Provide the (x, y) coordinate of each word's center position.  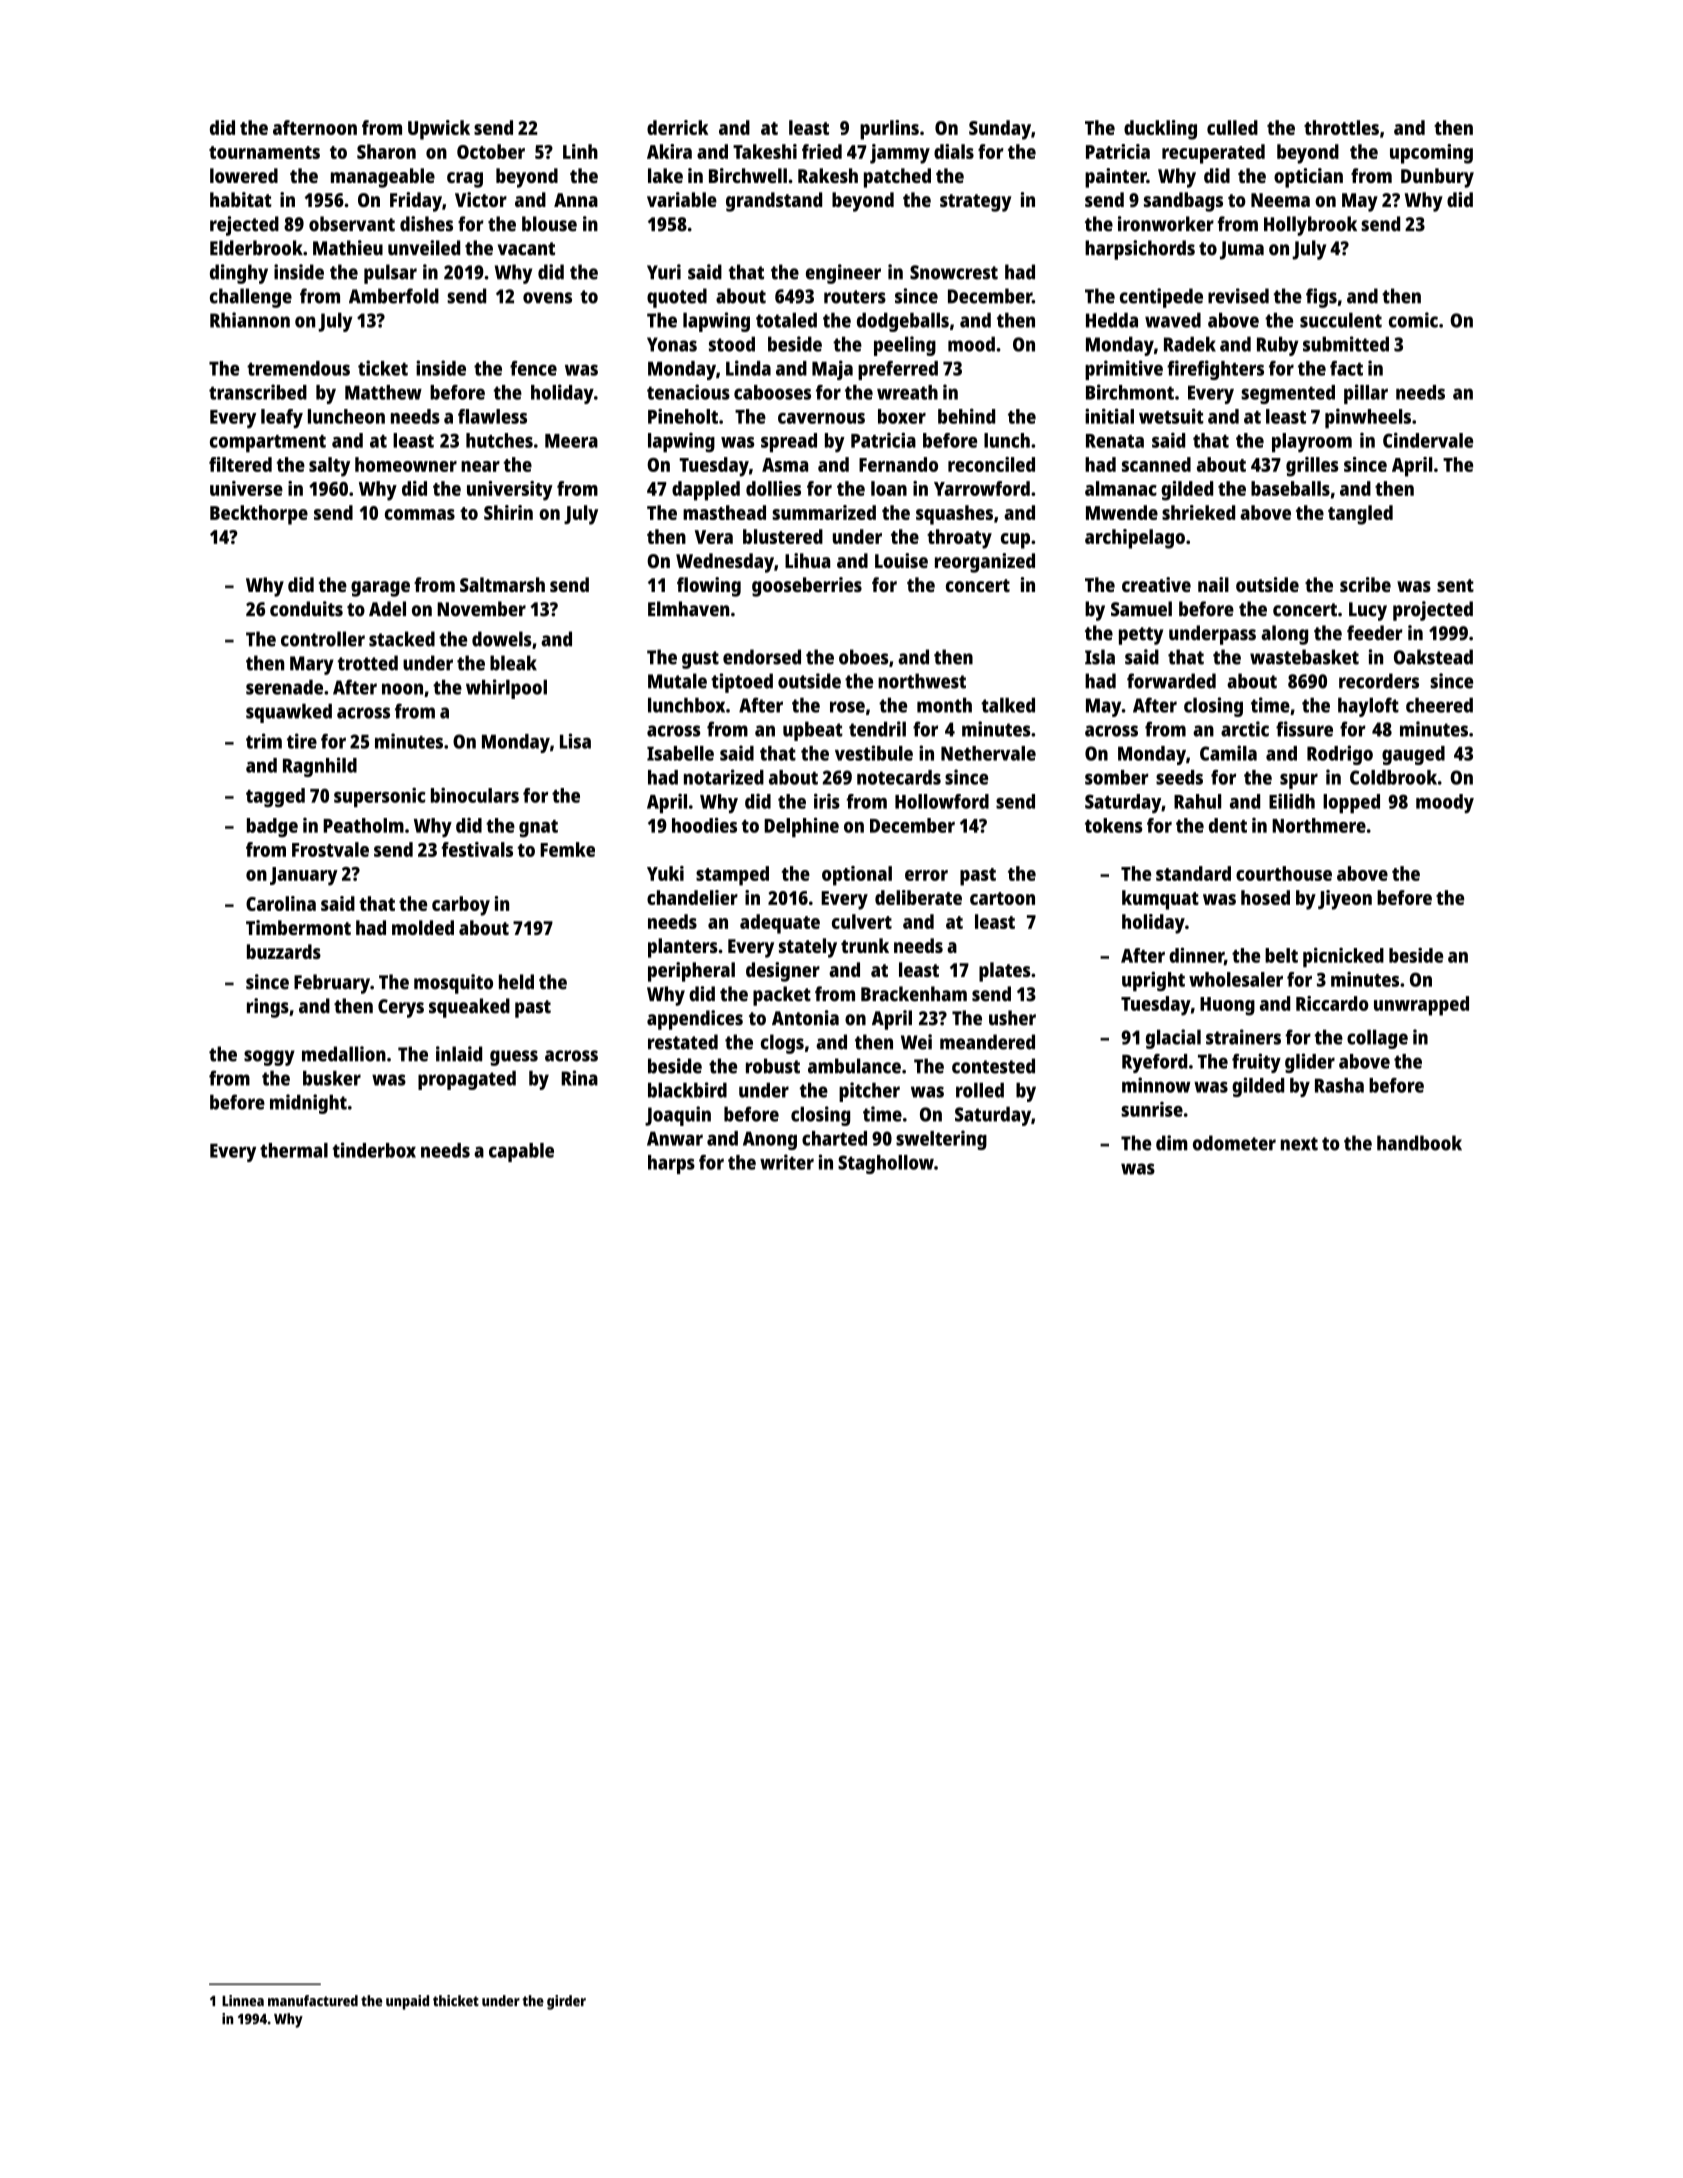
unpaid (407, 2002)
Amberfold (394, 296)
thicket (456, 2000)
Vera (714, 537)
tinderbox (374, 1150)
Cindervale (1428, 440)
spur (1299, 781)
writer (787, 1162)
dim (1172, 1143)
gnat (538, 828)
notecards (899, 777)
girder (566, 2002)
